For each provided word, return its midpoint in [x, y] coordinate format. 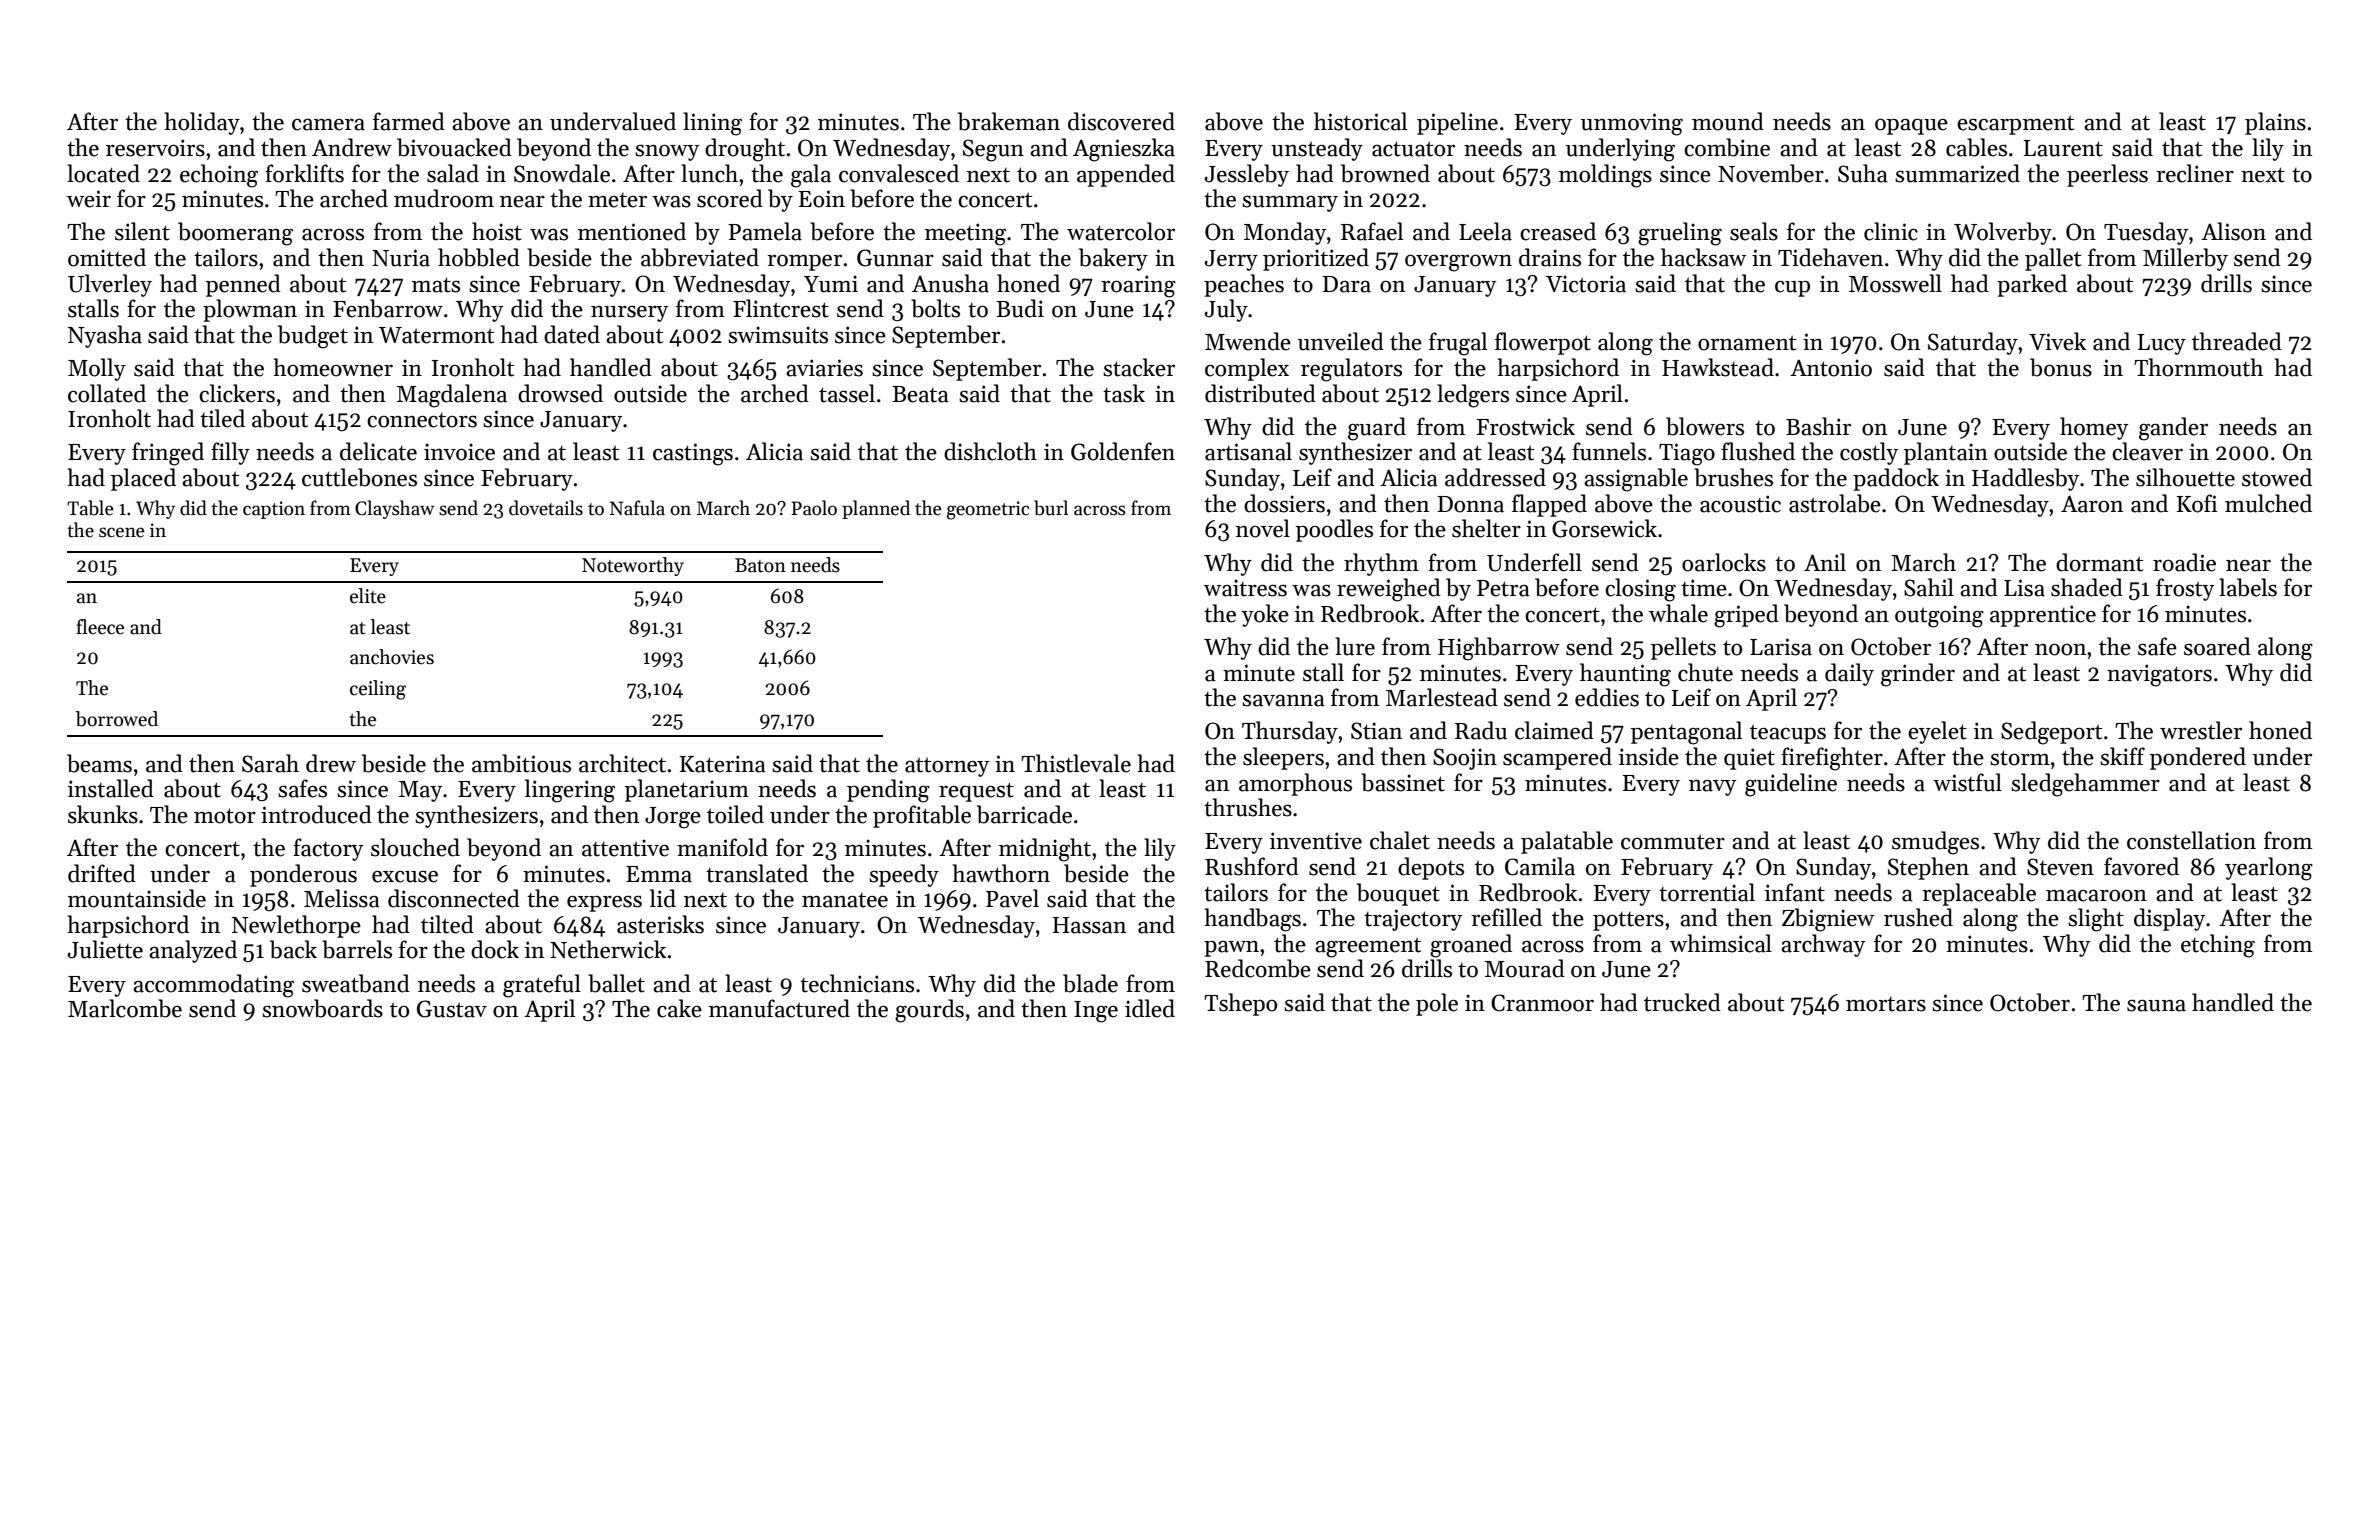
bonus [2061, 367]
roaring [1138, 286]
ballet [616, 983]
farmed [409, 121]
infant [1795, 892]
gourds [929, 1011]
